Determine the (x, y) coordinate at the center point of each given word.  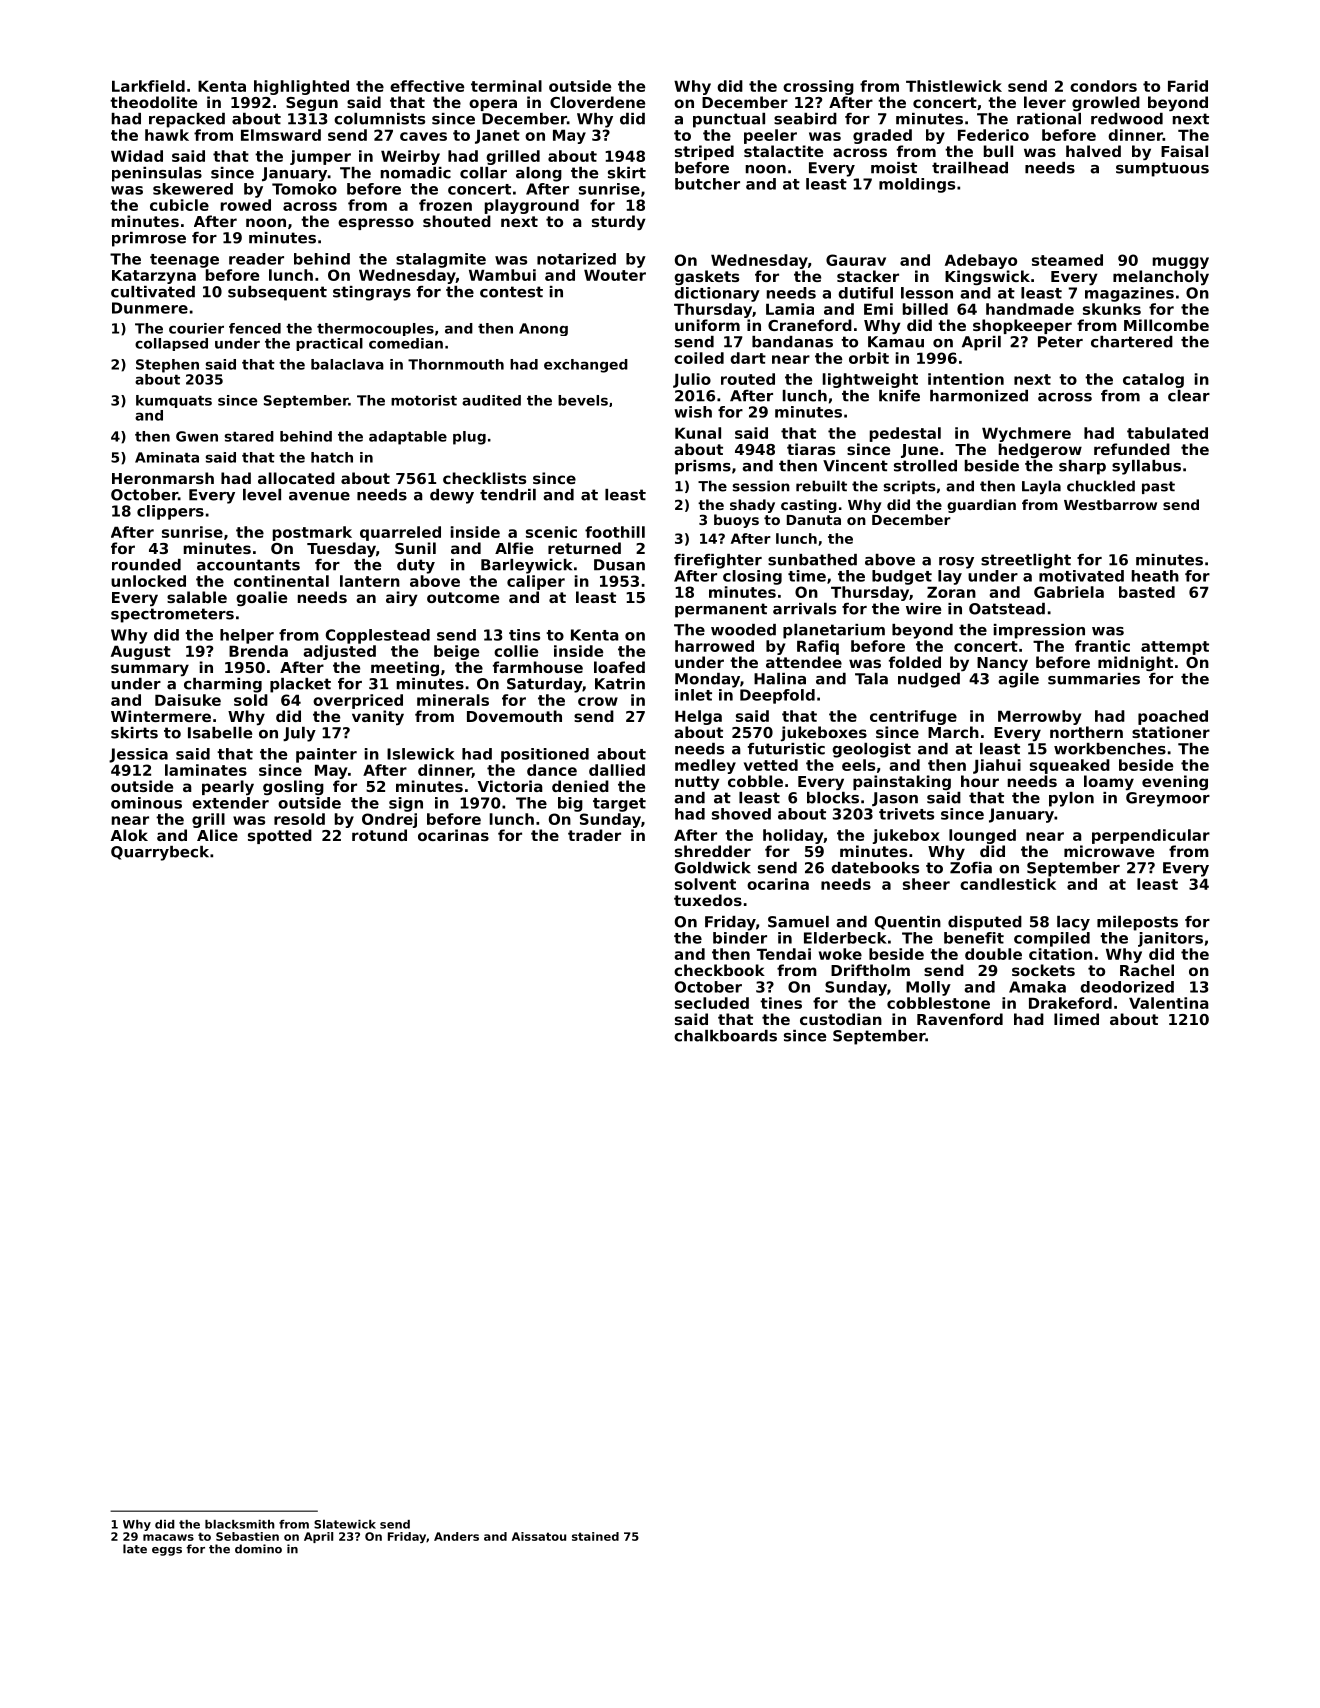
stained (595, 1536)
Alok (129, 835)
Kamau (896, 342)
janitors (1170, 939)
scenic (551, 532)
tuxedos (708, 900)
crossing (818, 87)
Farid (1188, 86)
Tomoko (304, 189)
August (141, 652)
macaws (168, 1537)
